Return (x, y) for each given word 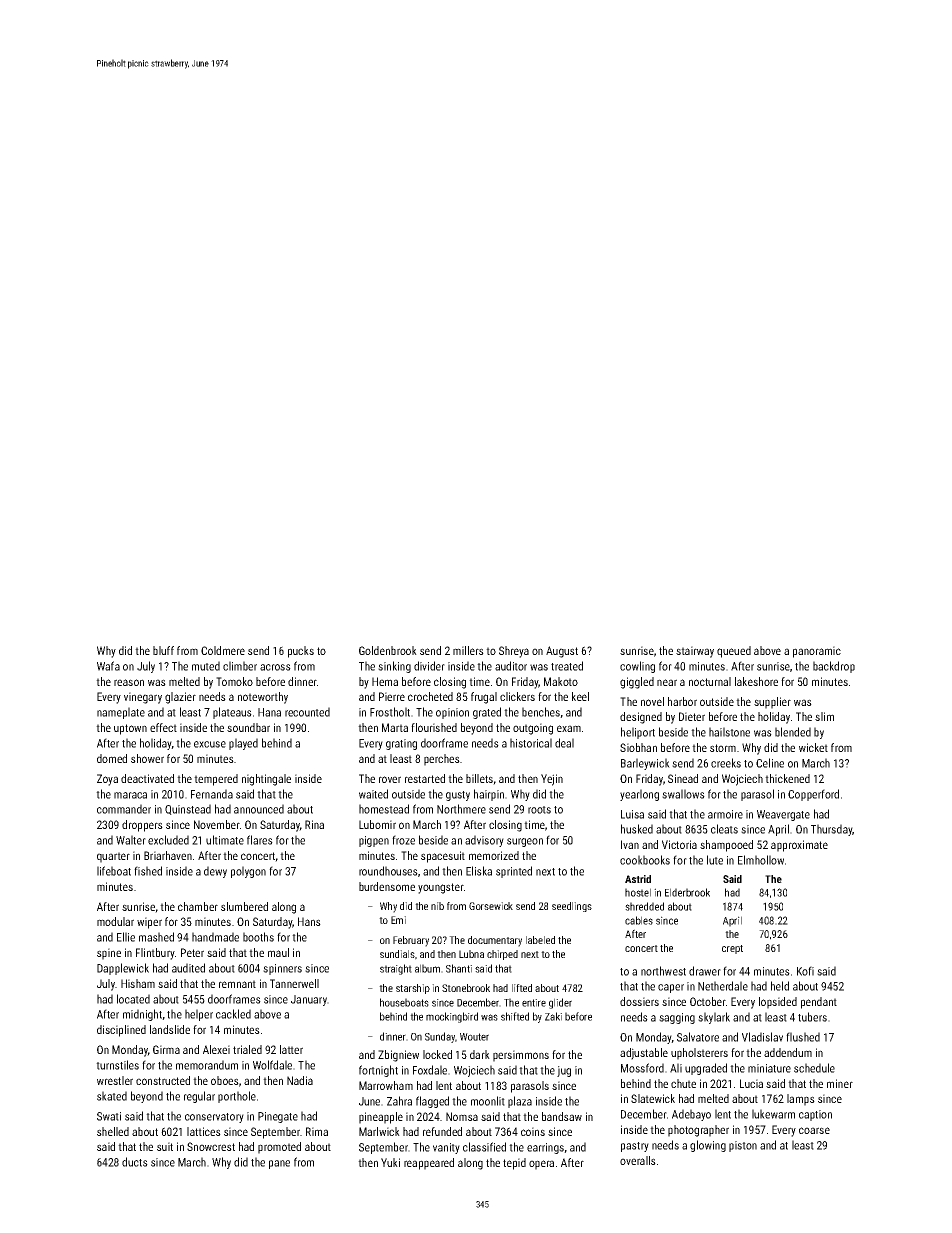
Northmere (461, 809)
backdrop (834, 667)
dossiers (639, 1001)
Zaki (553, 1016)
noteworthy (263, 698)
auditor (511, 666)
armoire (725, 814)
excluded (168, 840)
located (133, 999)
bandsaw (562, 1116)
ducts (135, 1162)
